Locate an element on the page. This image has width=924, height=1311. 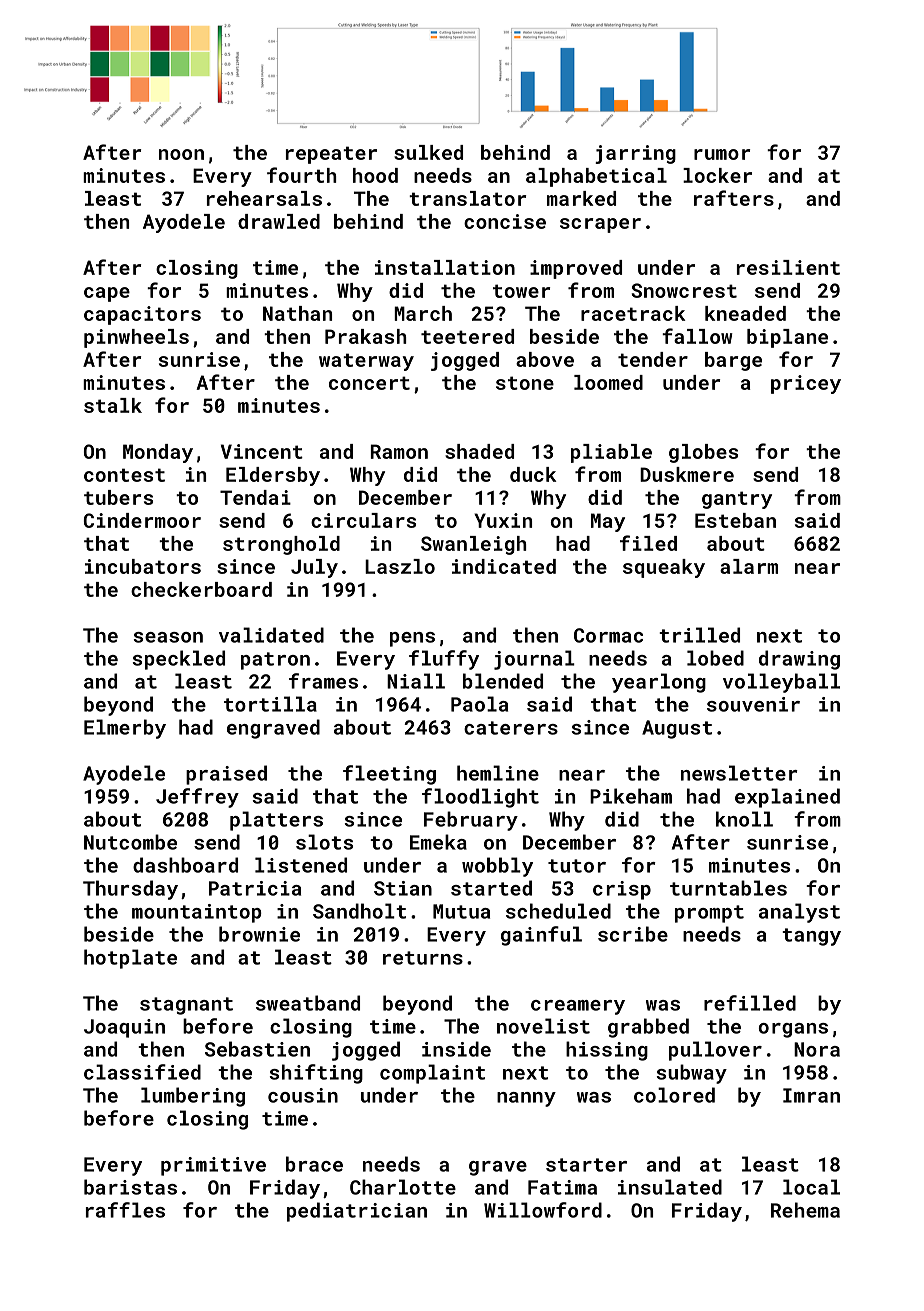
Swanleigh is located at coordinates (473, 545).
